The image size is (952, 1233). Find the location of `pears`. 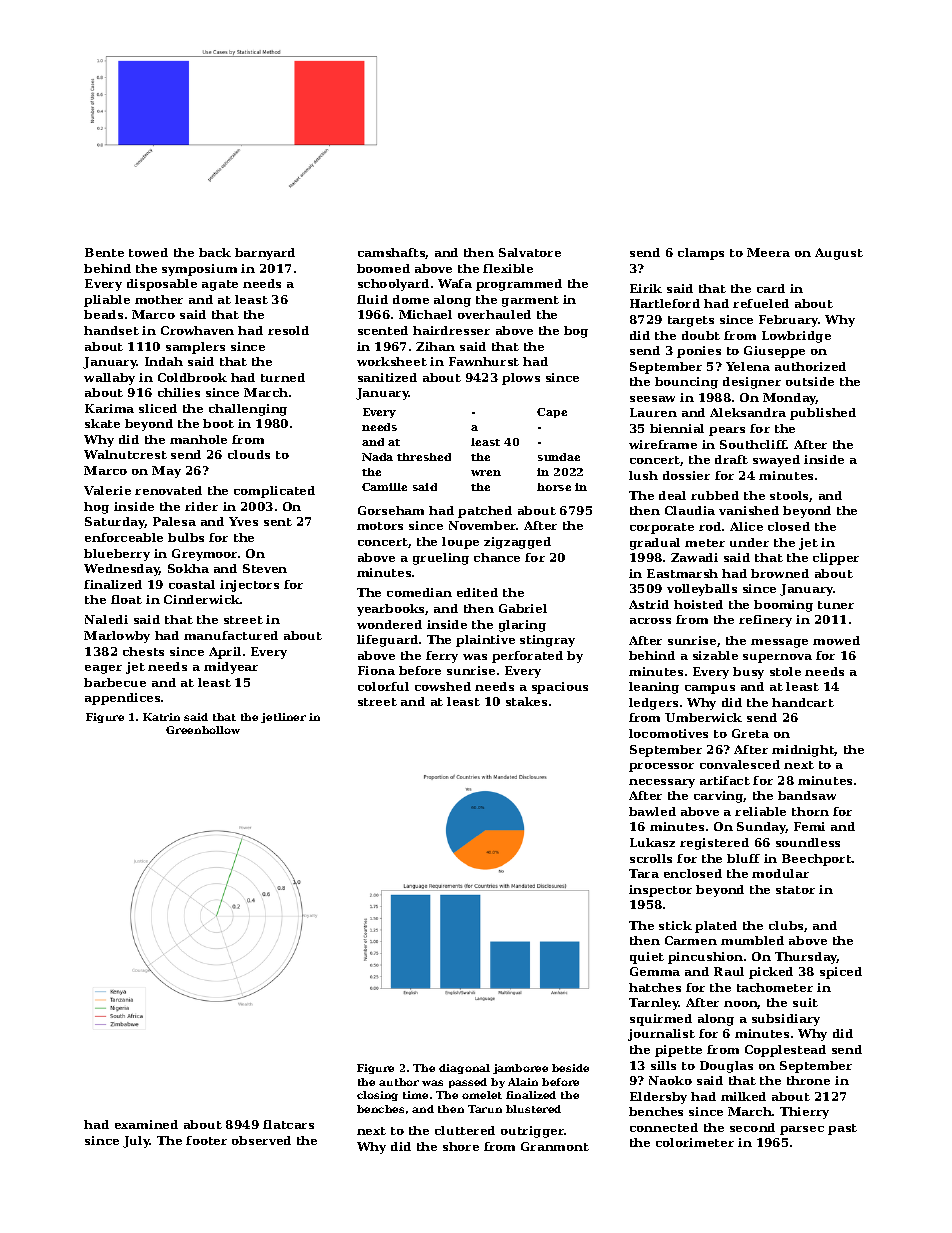

pears is located at coordinates (727, 431).
